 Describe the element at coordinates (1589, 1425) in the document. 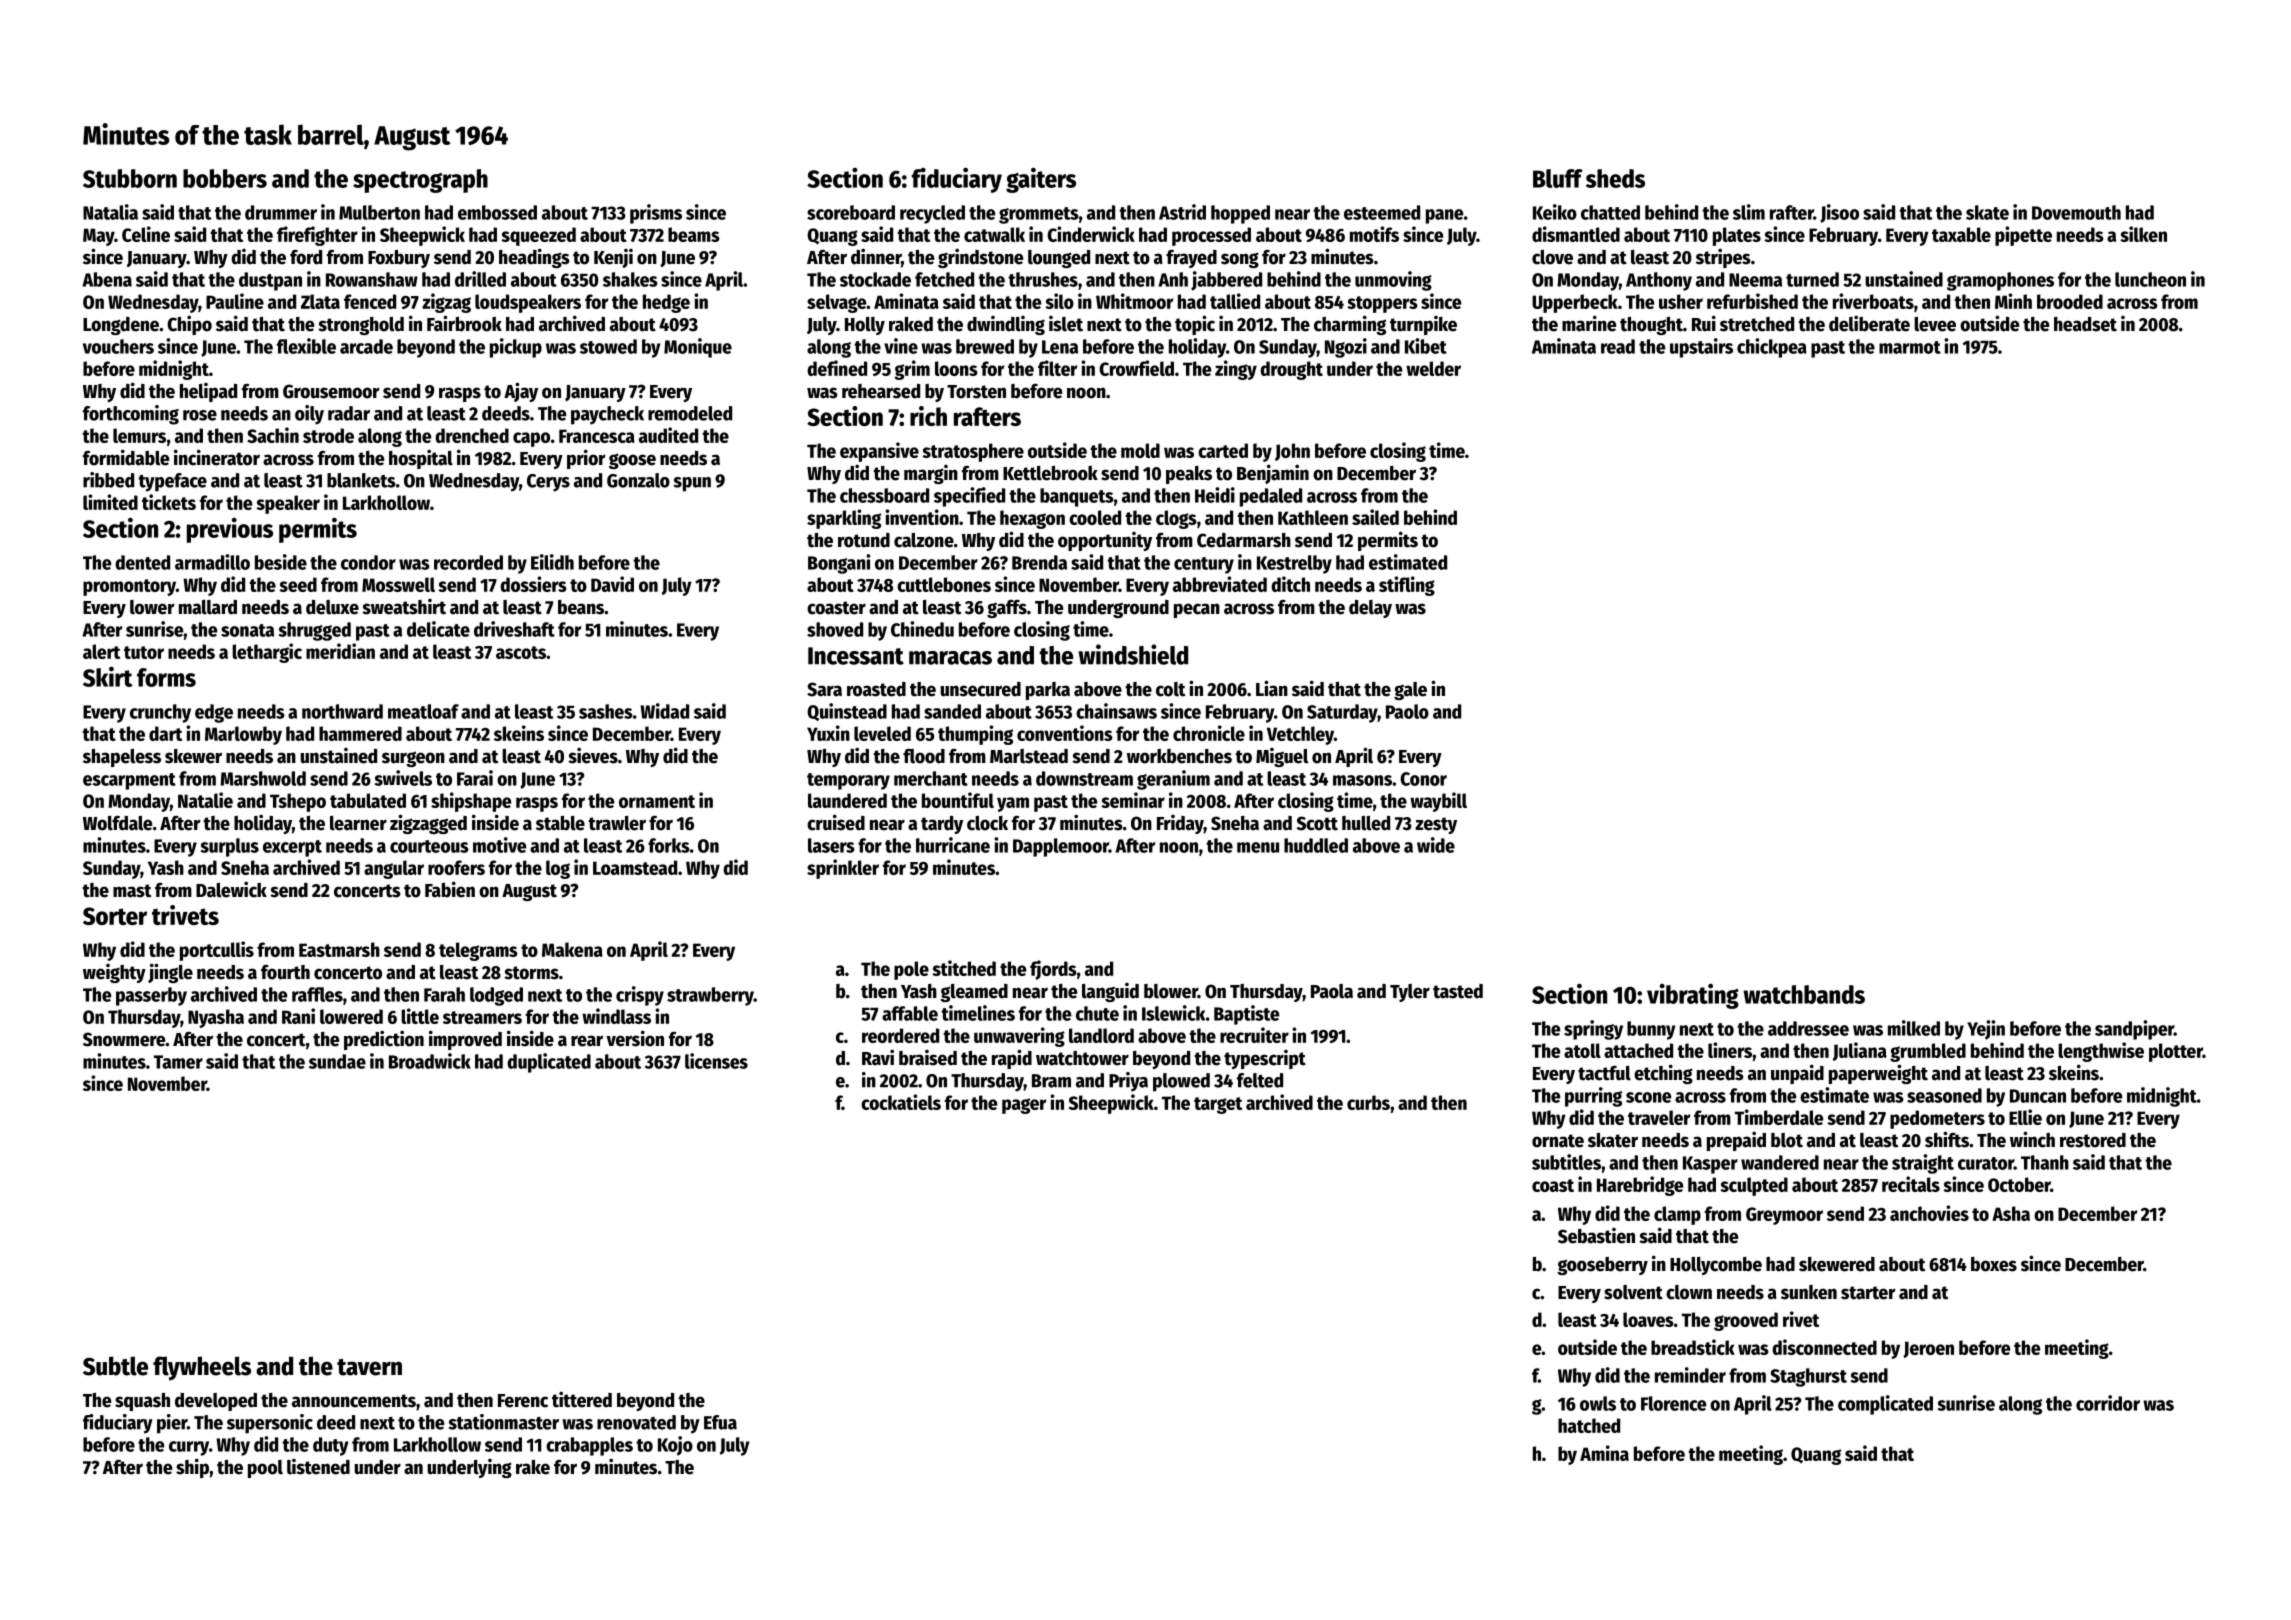

I see `hatched` at that location.
